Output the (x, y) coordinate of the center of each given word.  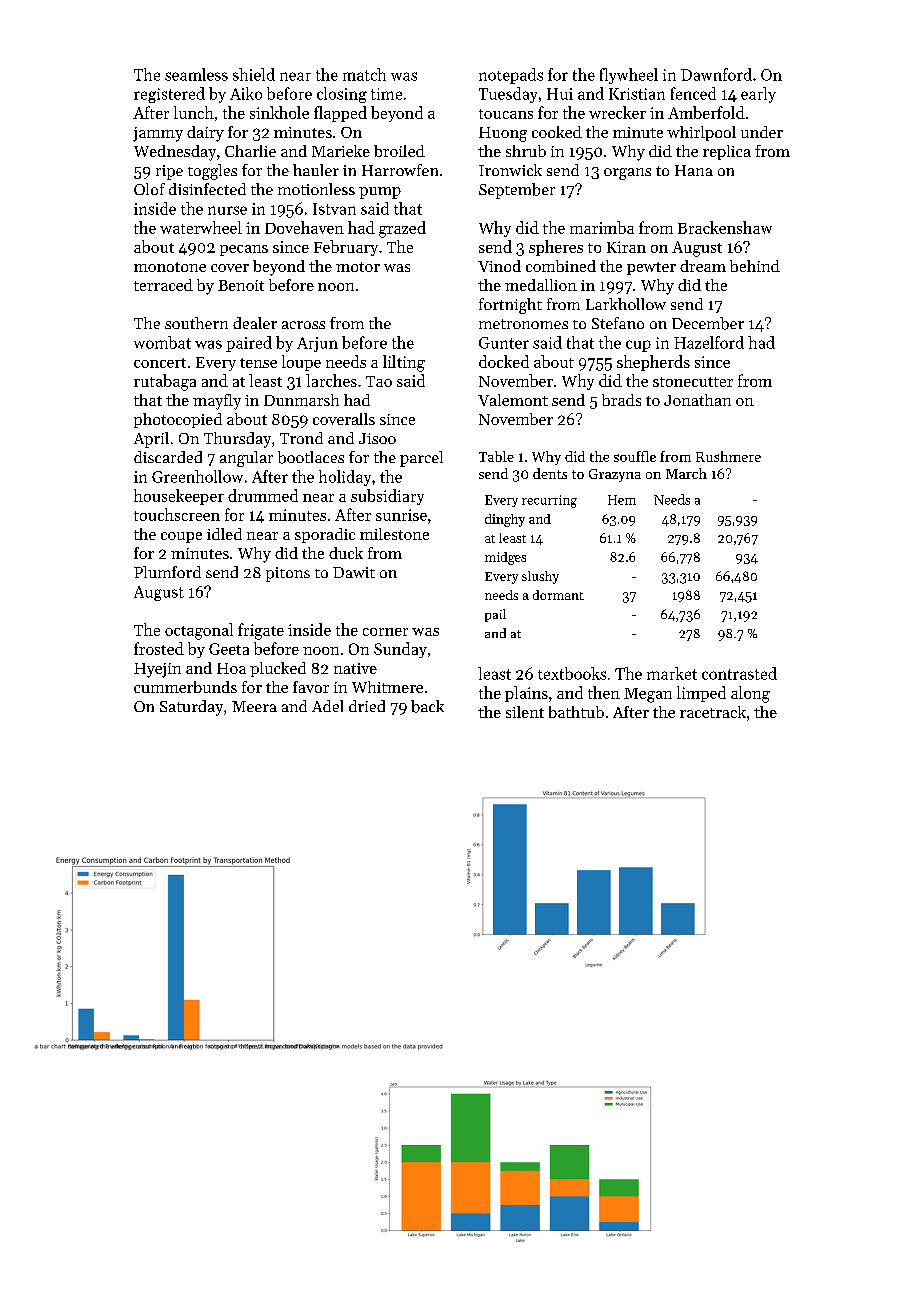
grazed (402, 229)
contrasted (739, 673)
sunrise (401, 515)
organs (627, 174)
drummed (263, 495)
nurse (227, 210)
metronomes (523, 324)
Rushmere (728, 456)
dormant (558, 595)
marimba (602, 227)
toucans (506, 114)
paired (249, 344)
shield (254, 74)
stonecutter (693, 382)
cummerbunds (185, 687)
